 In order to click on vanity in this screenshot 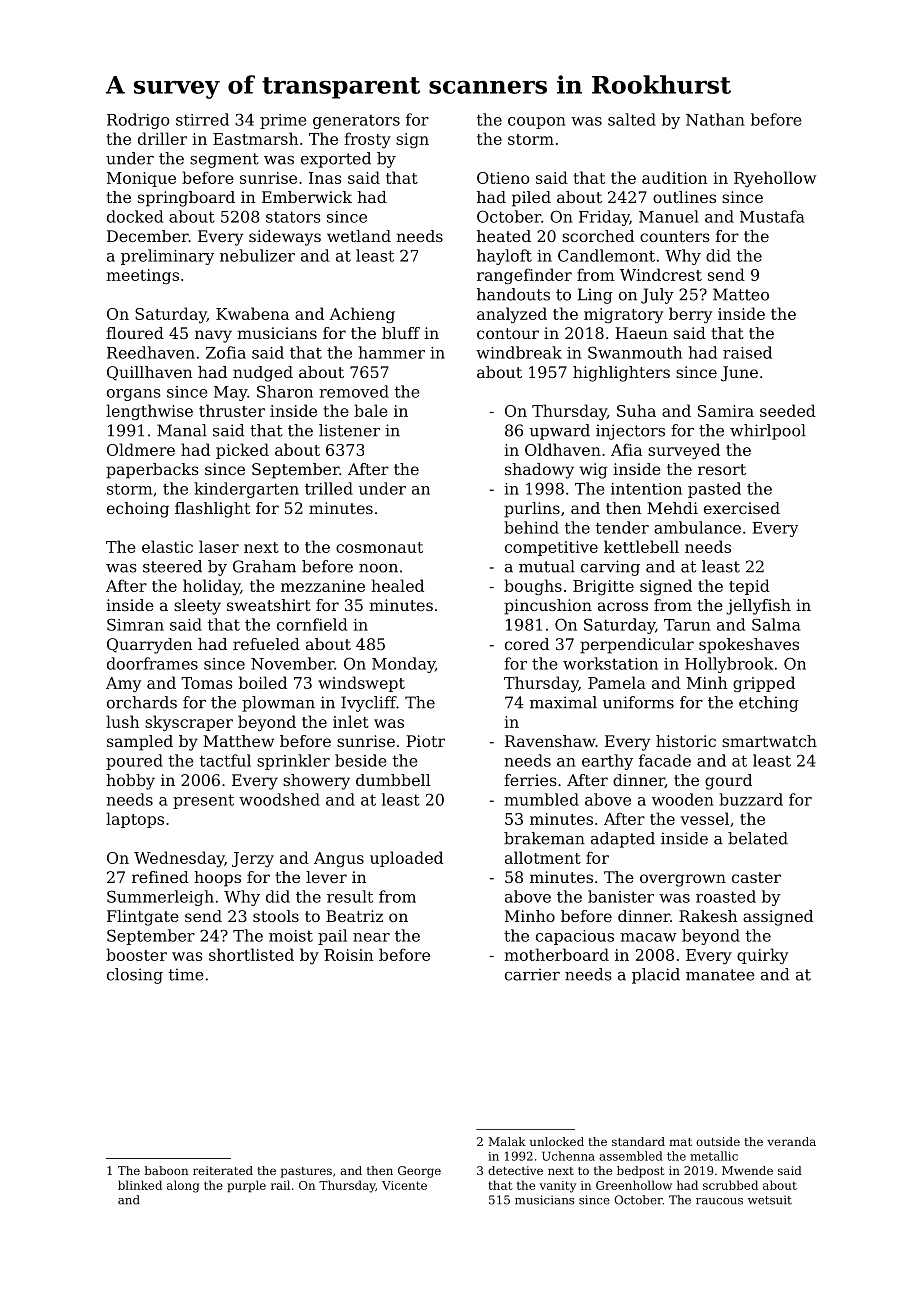, I will do `click(558, 1187)`.
